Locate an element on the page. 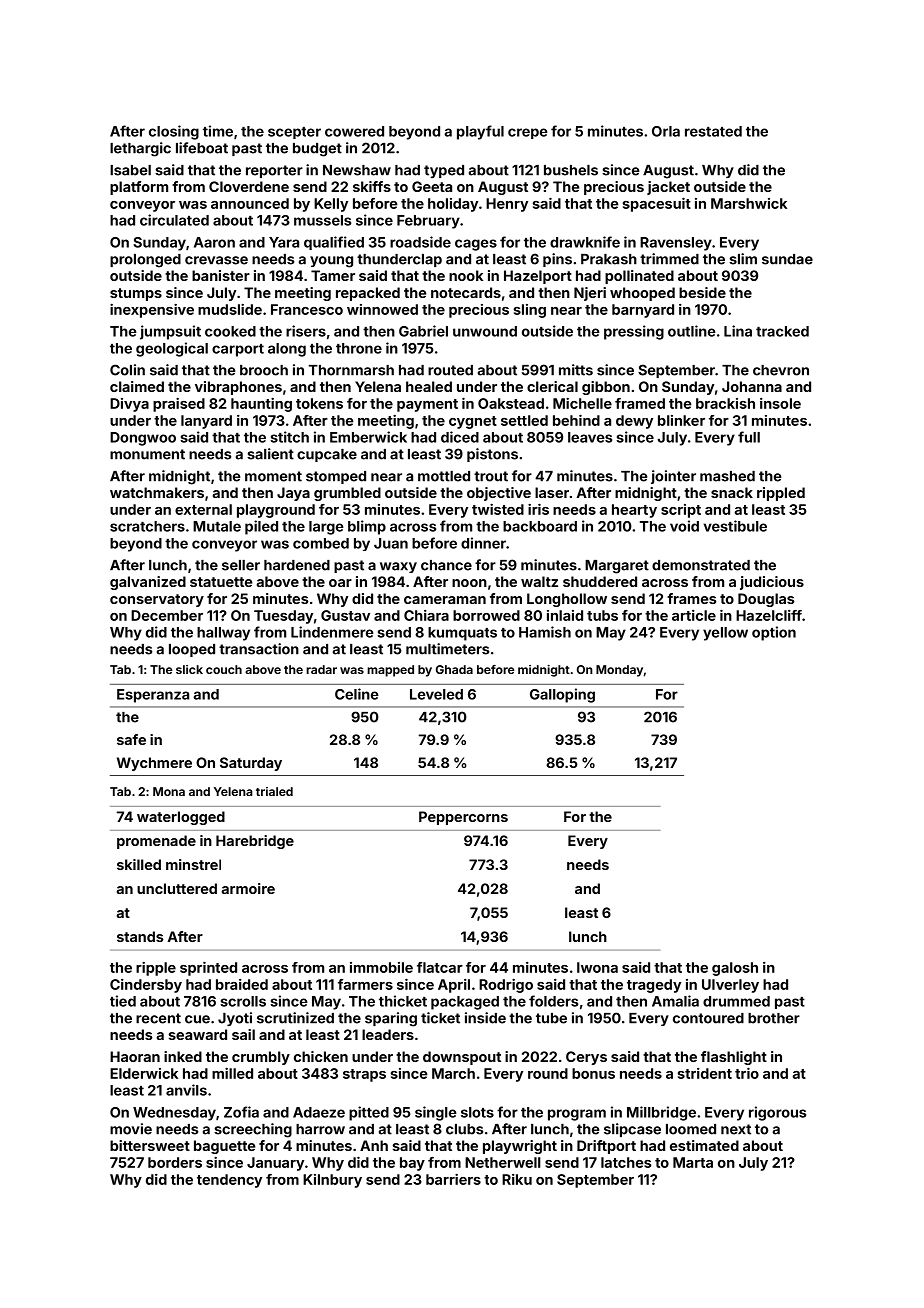  uncluttered is located at coordinates (177, 888).
